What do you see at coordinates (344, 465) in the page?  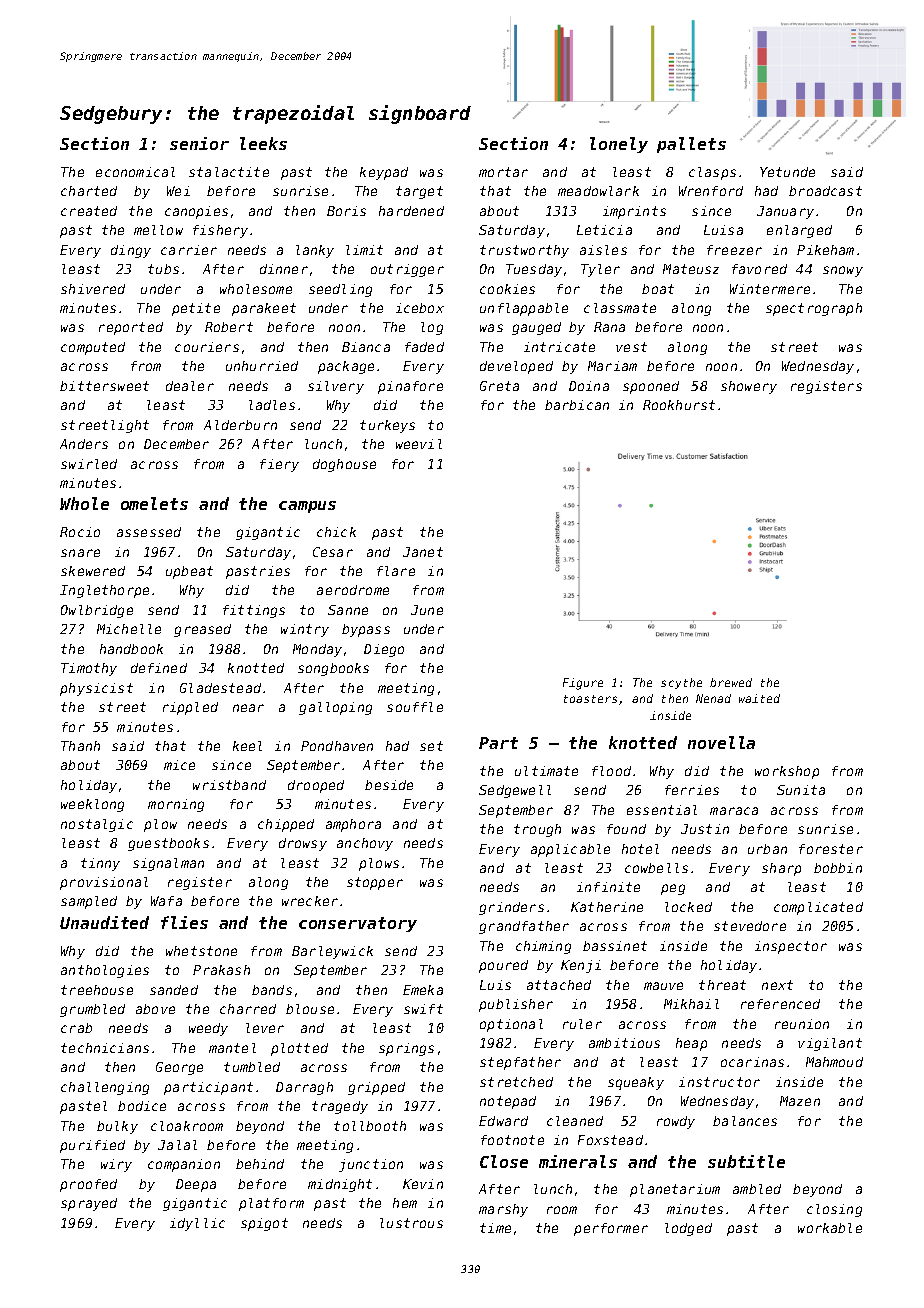 I see `doghouse` at bounding box center [344, 465].
